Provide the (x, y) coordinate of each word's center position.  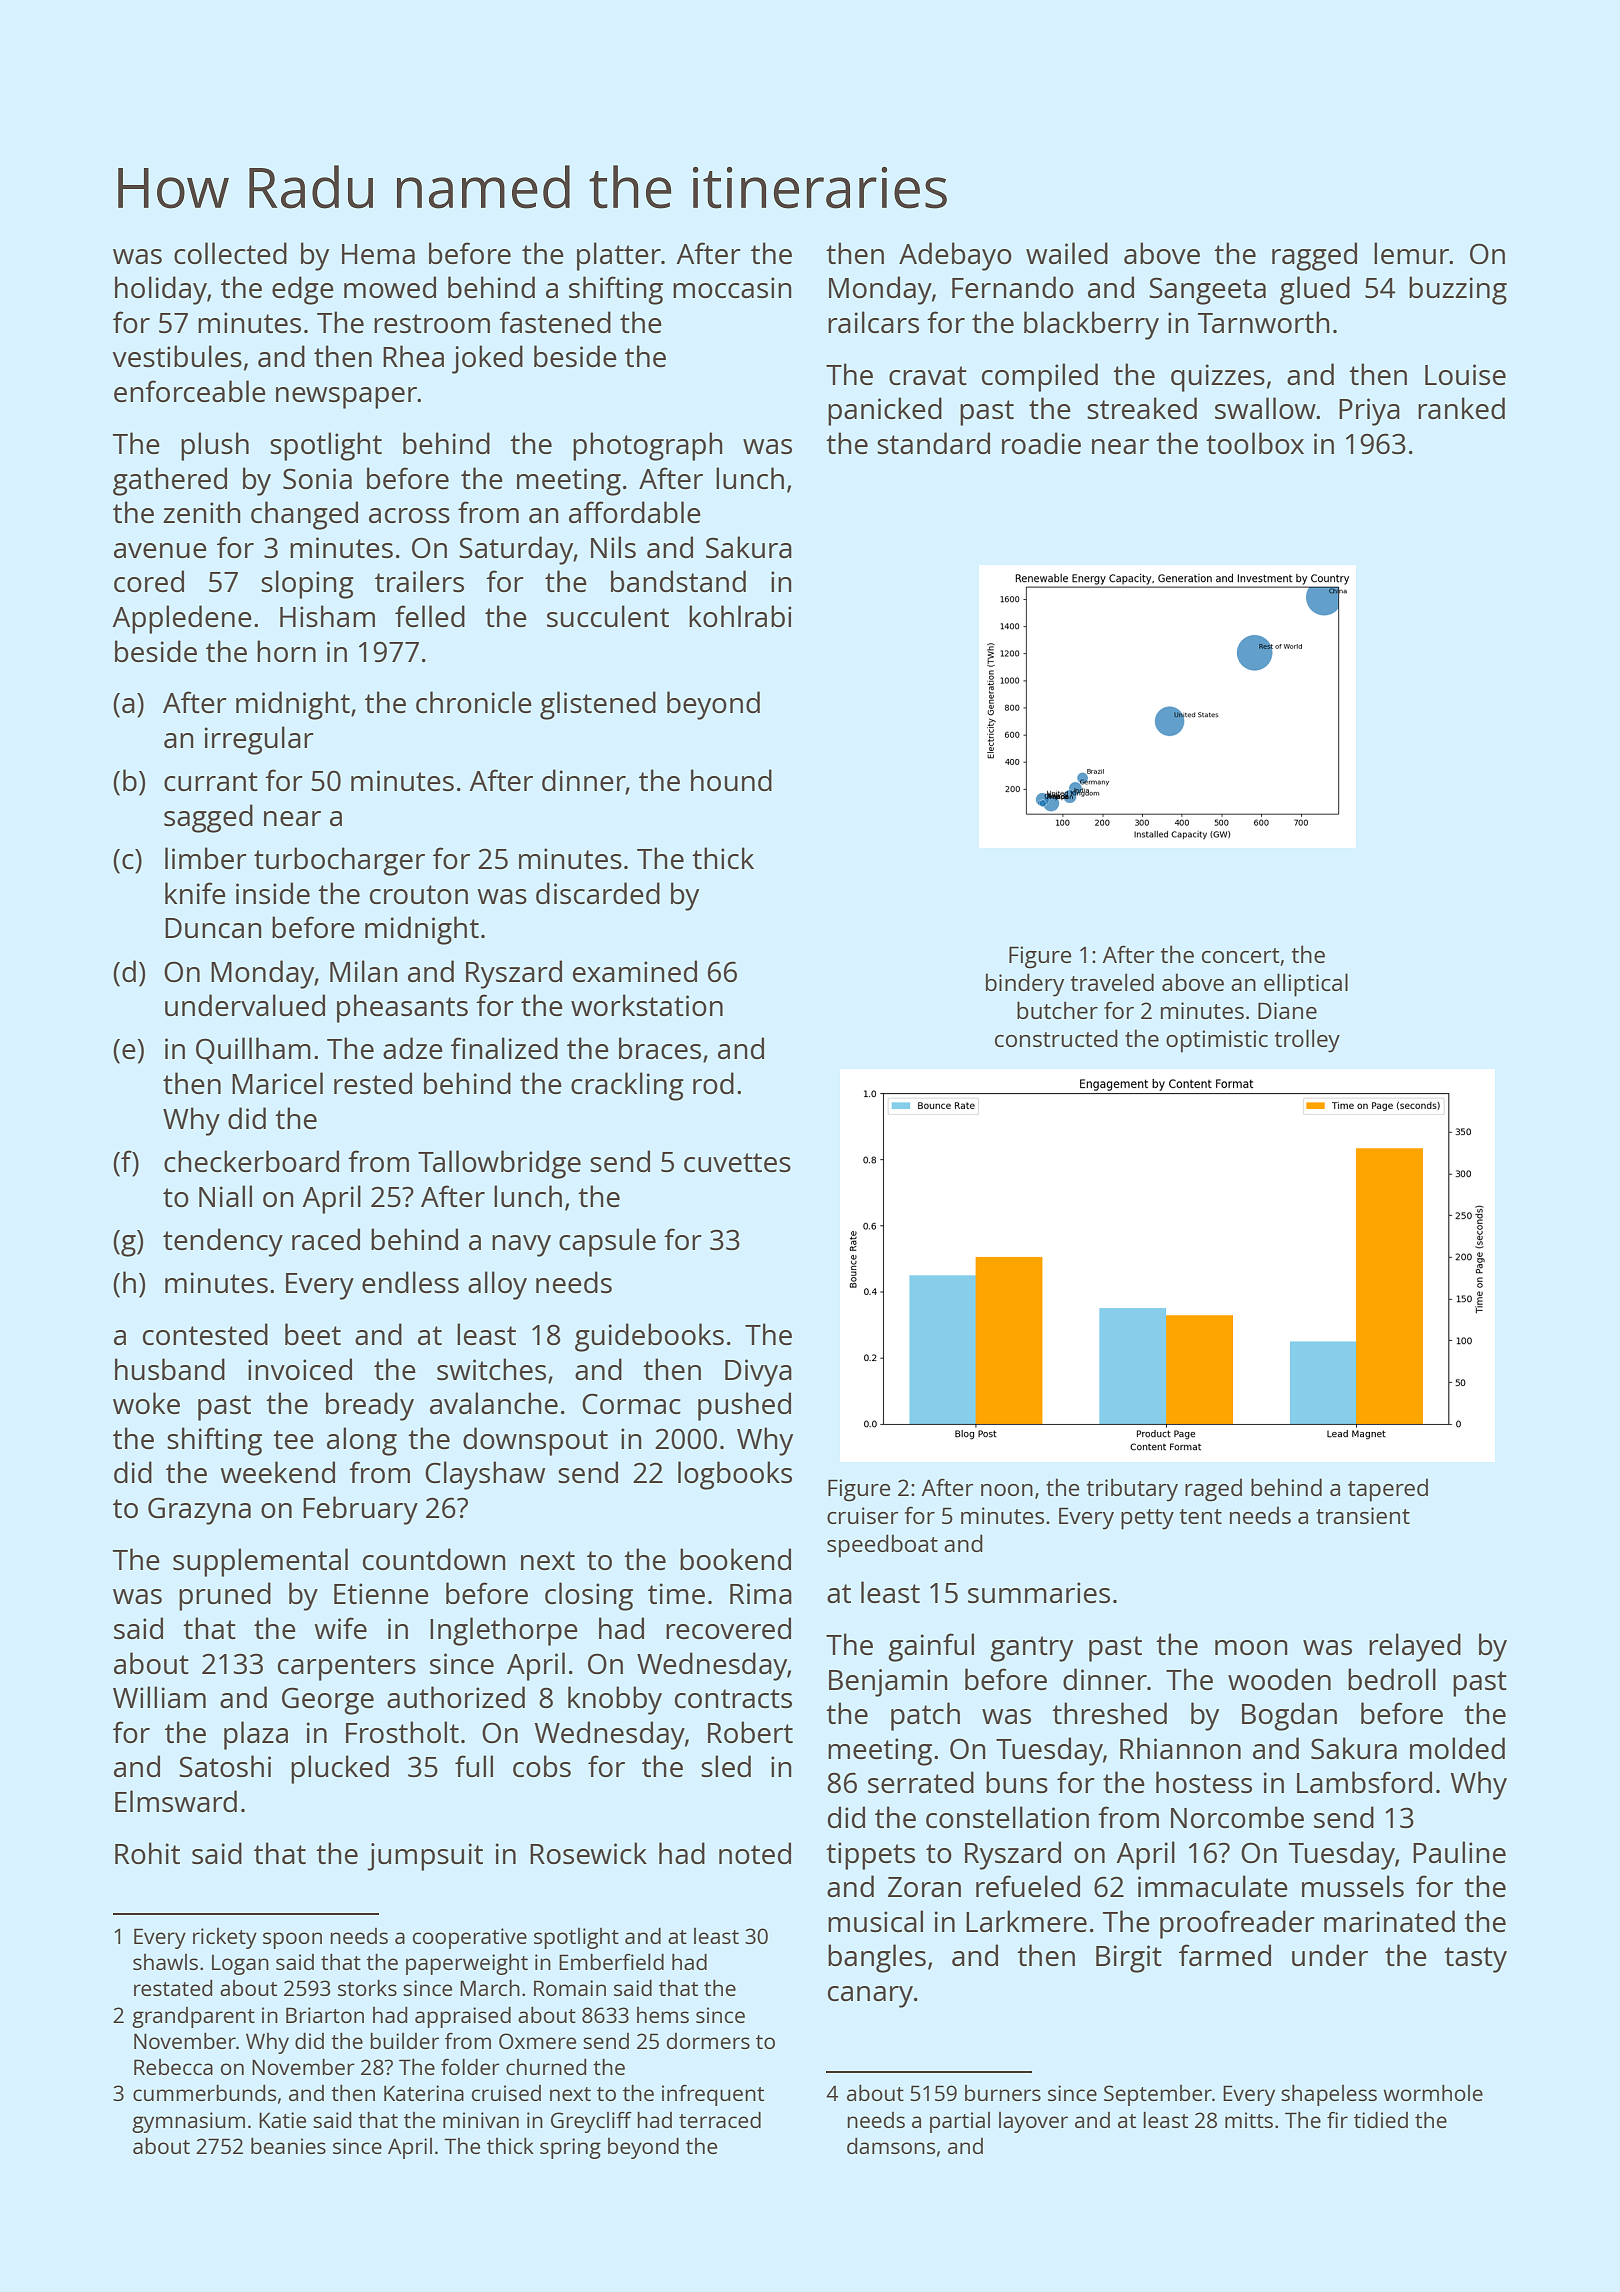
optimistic (1217, 1041)
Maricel (277, 1083)
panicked (885, 411)
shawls (165, 1962)
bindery (1025, 985)
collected (230, 253)
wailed (1067, 253)
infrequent (713, 2095)
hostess (1204, 1782)
